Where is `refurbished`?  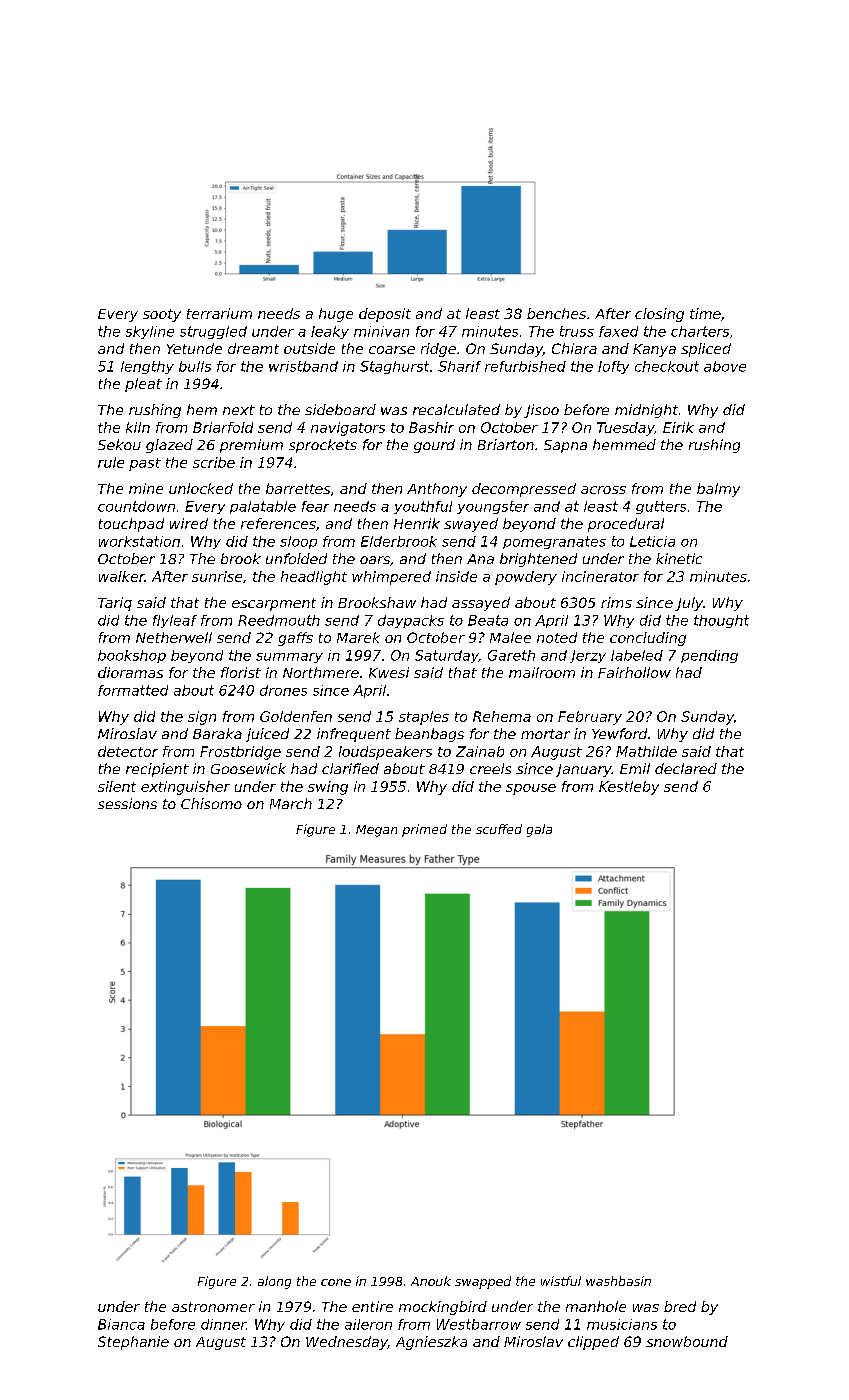 refurbished is located at coordinates (525, 366).
